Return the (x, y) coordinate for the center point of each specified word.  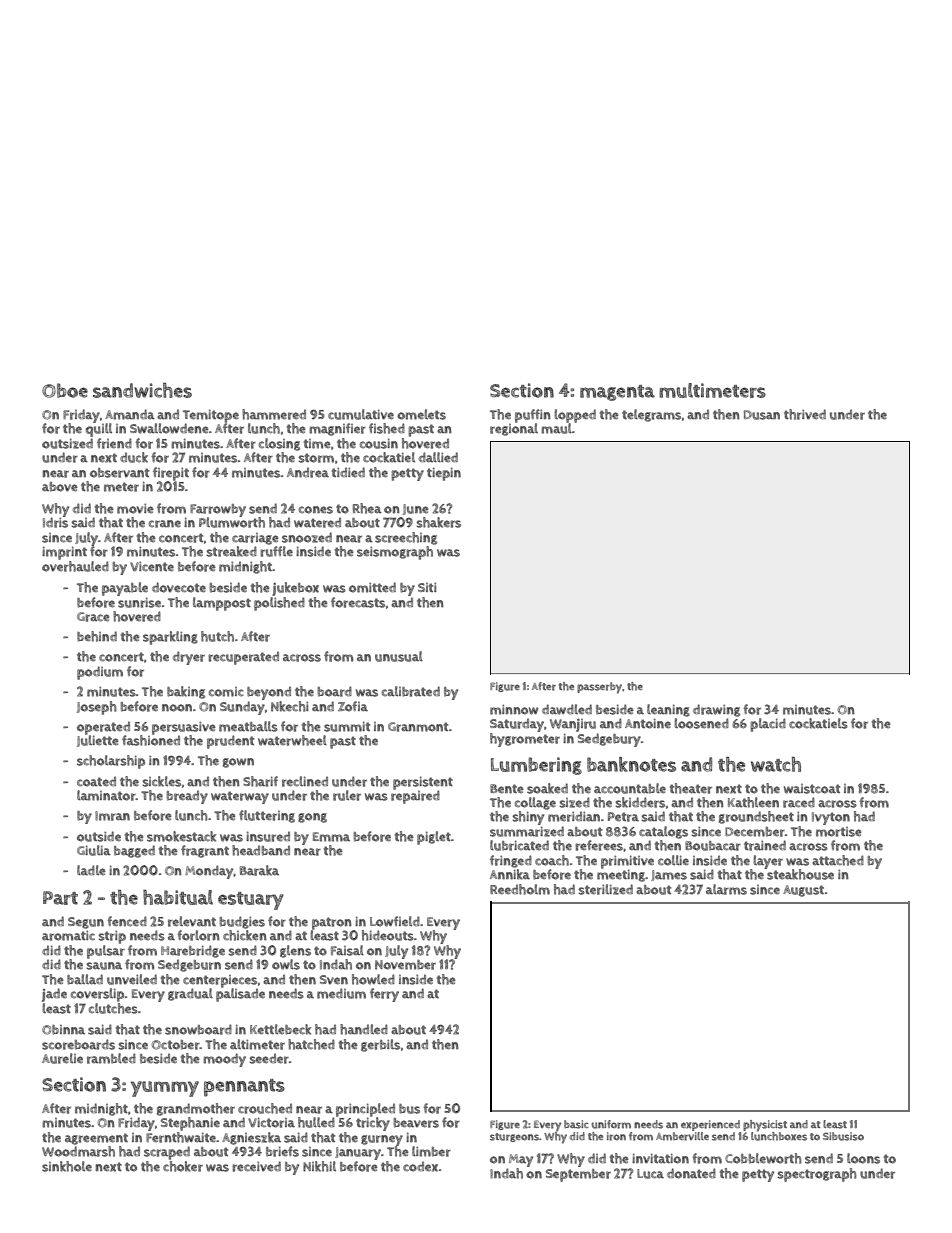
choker (183, 1166)
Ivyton (831, 818)
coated (96, 781)
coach (552, 860)
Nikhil (319, 1166)
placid (768, 725)
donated (691, 1173)
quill (99, 430)
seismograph (395, 553)
